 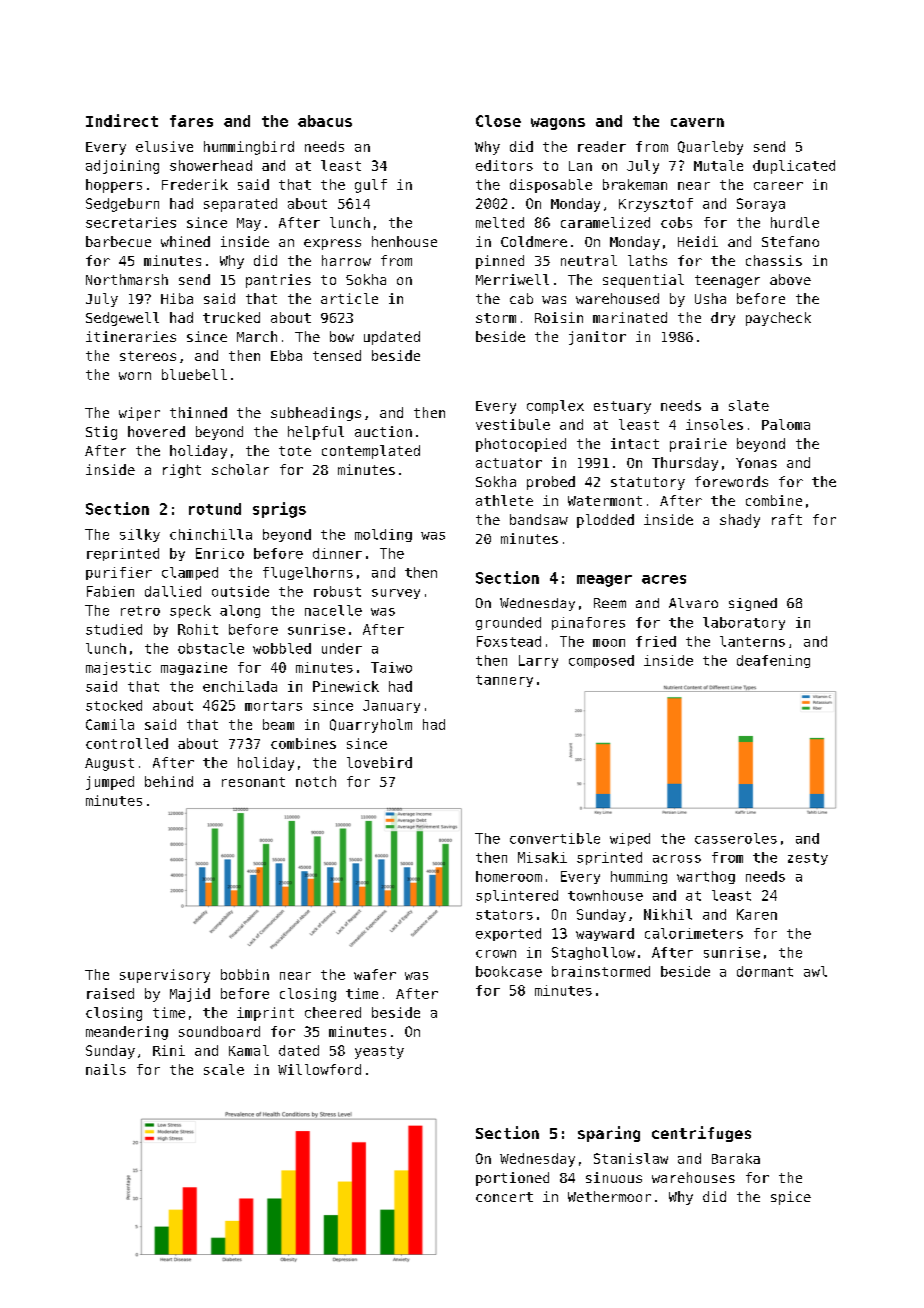 I want to click on hoppers, so click(x=114, y=186).
